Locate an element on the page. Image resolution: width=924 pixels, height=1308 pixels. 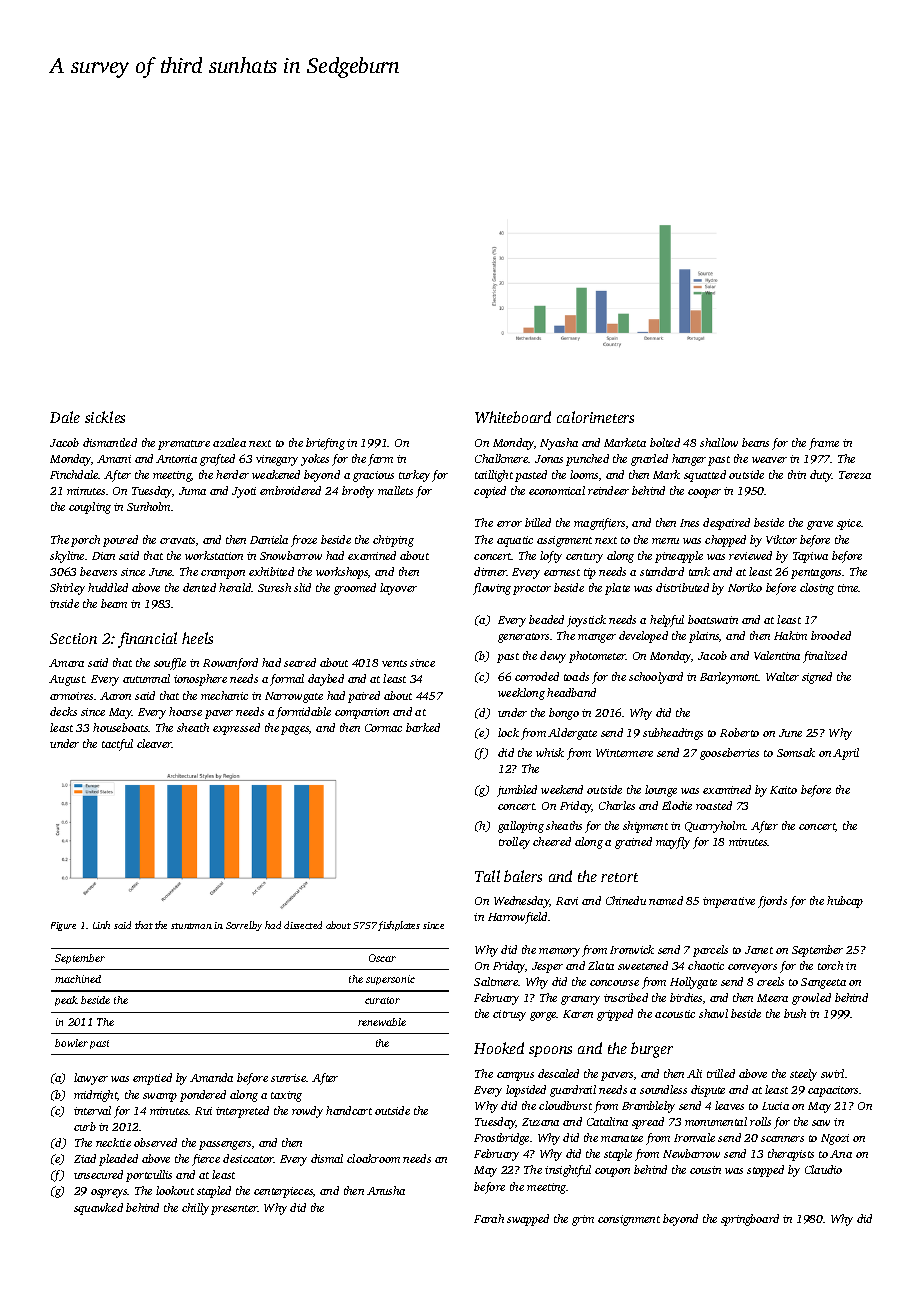
beans is located at coordinates (755, 442).
